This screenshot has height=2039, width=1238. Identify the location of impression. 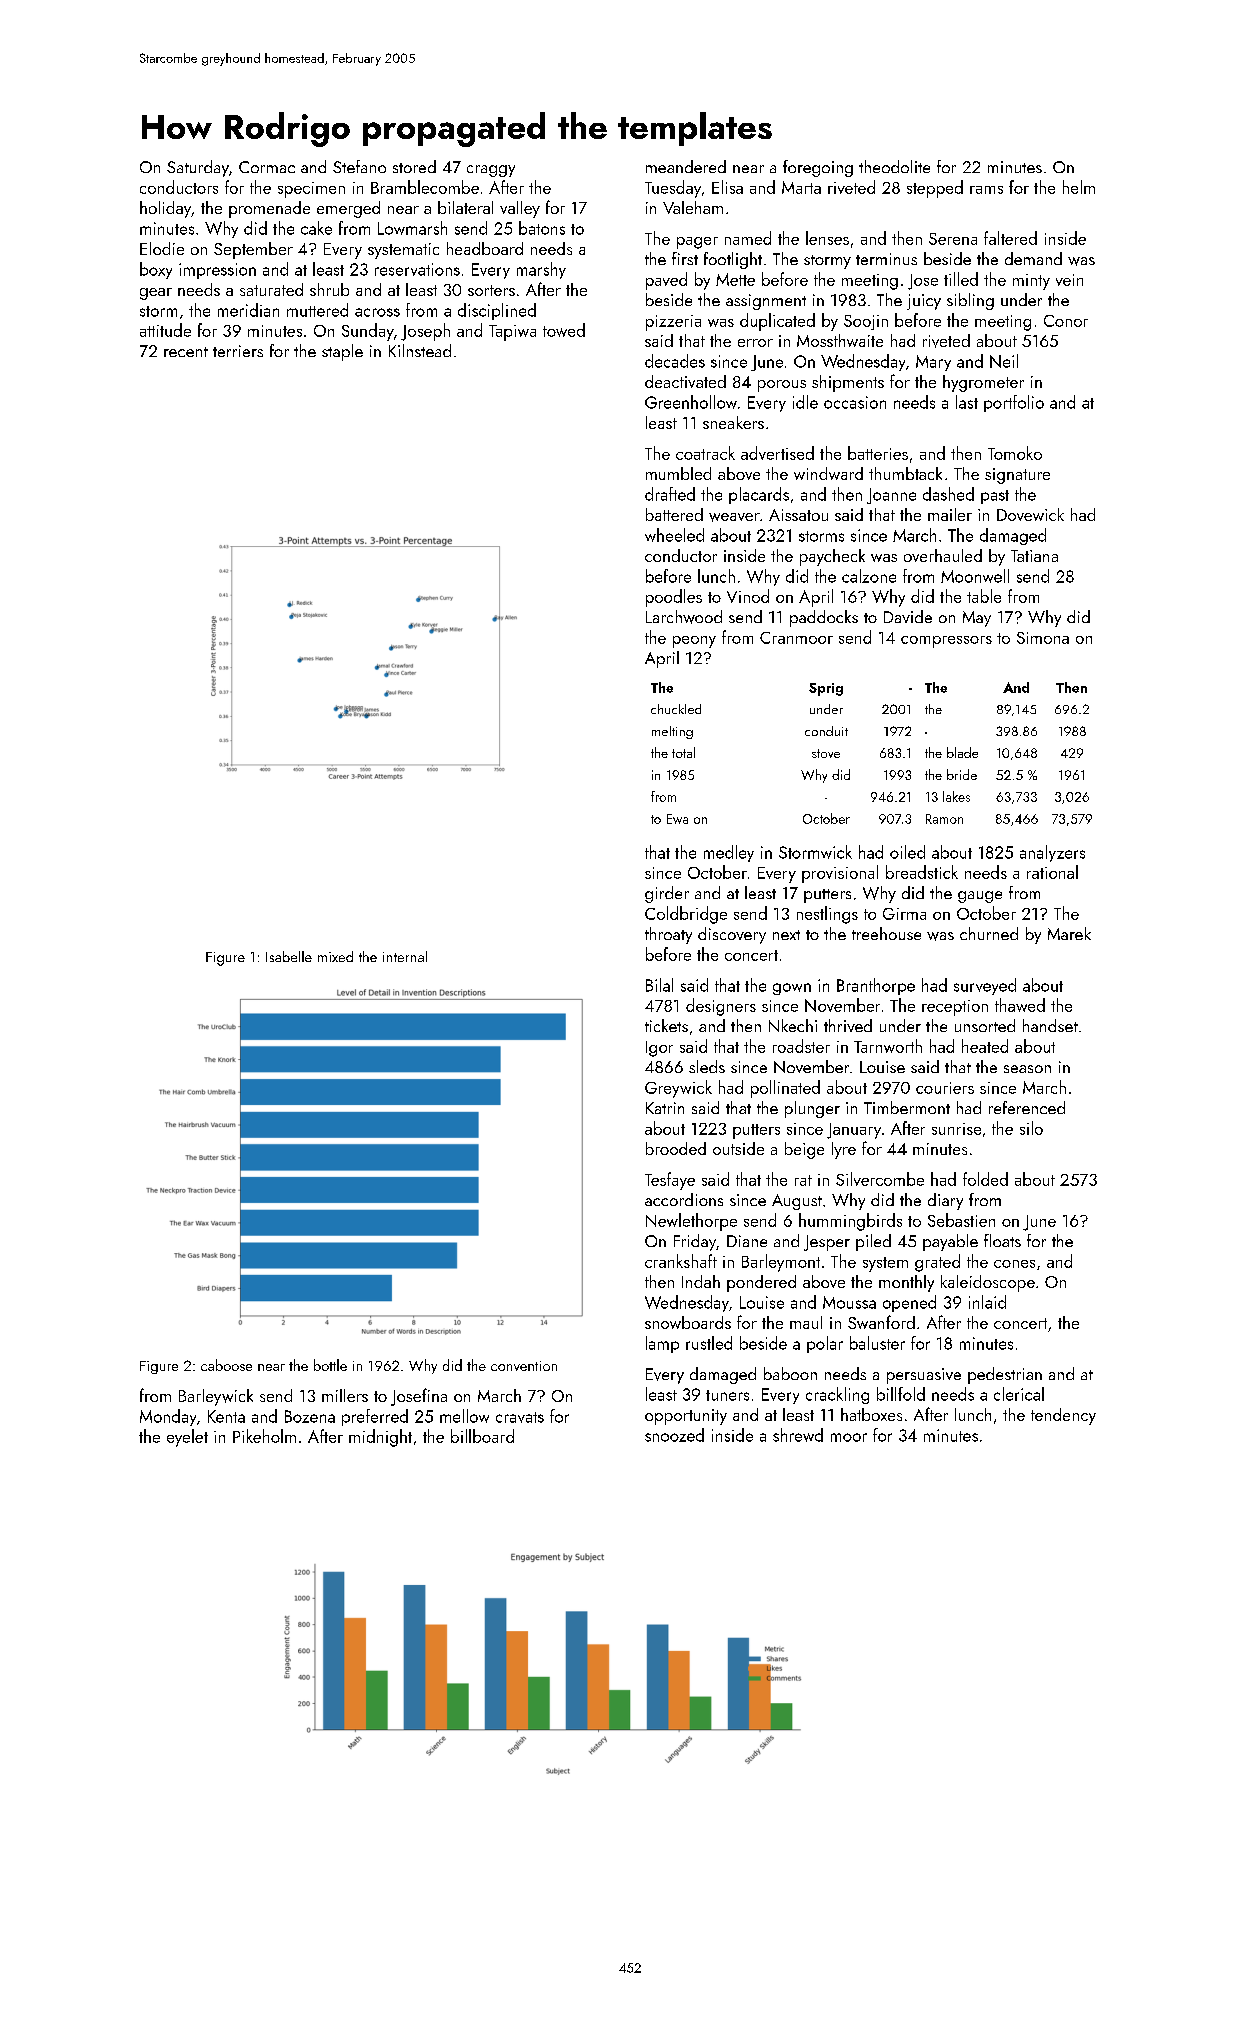
(217, 271).
